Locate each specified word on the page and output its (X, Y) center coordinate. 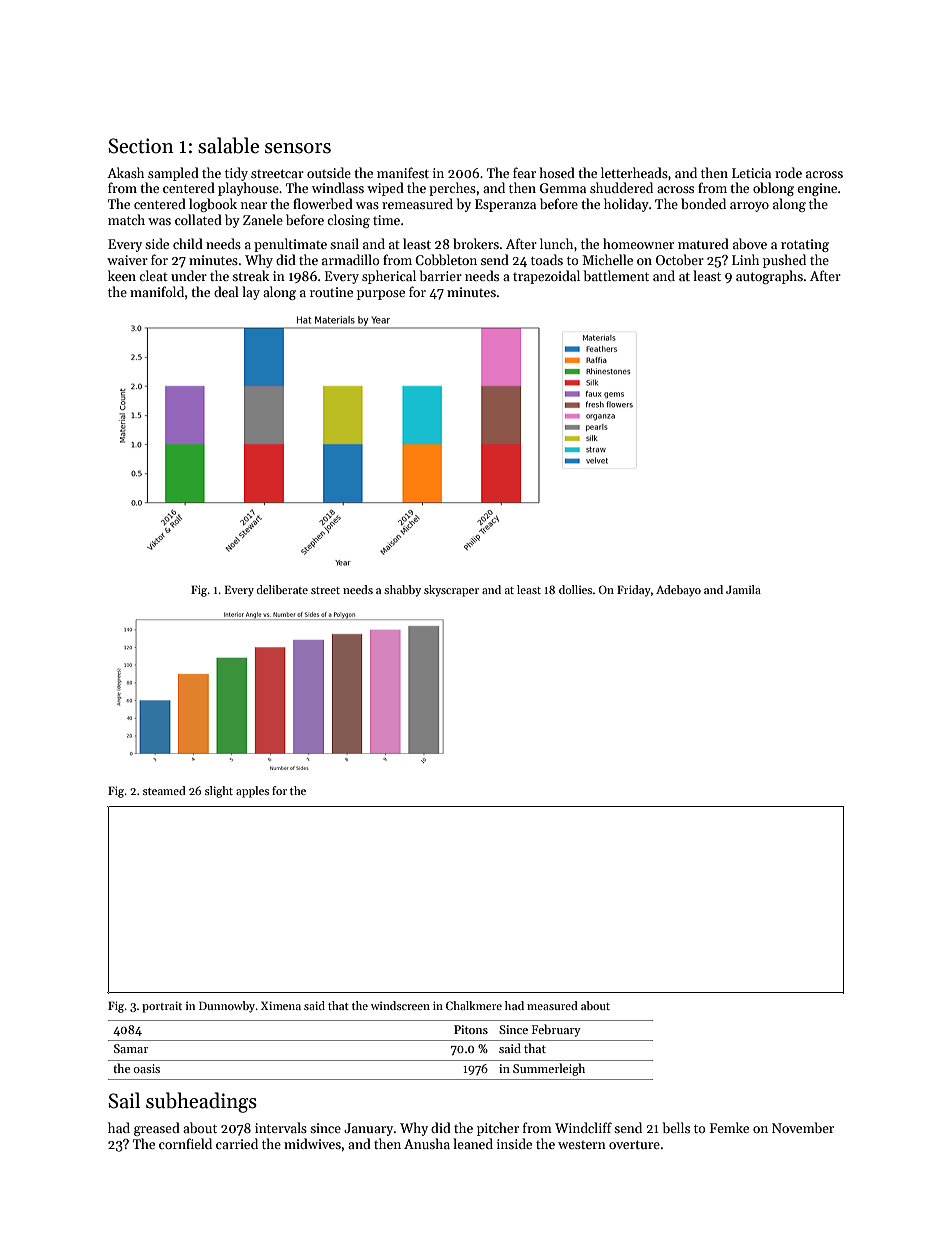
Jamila (743, 589)
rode (788, 172)
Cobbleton (446, 259)
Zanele (263, 219)
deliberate (282, 589)
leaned (473, 1143)
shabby (402, 591)
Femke (729, 1127)
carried (237, 1143)
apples (252, 792)
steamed (164, 790)
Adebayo (678, 591)
